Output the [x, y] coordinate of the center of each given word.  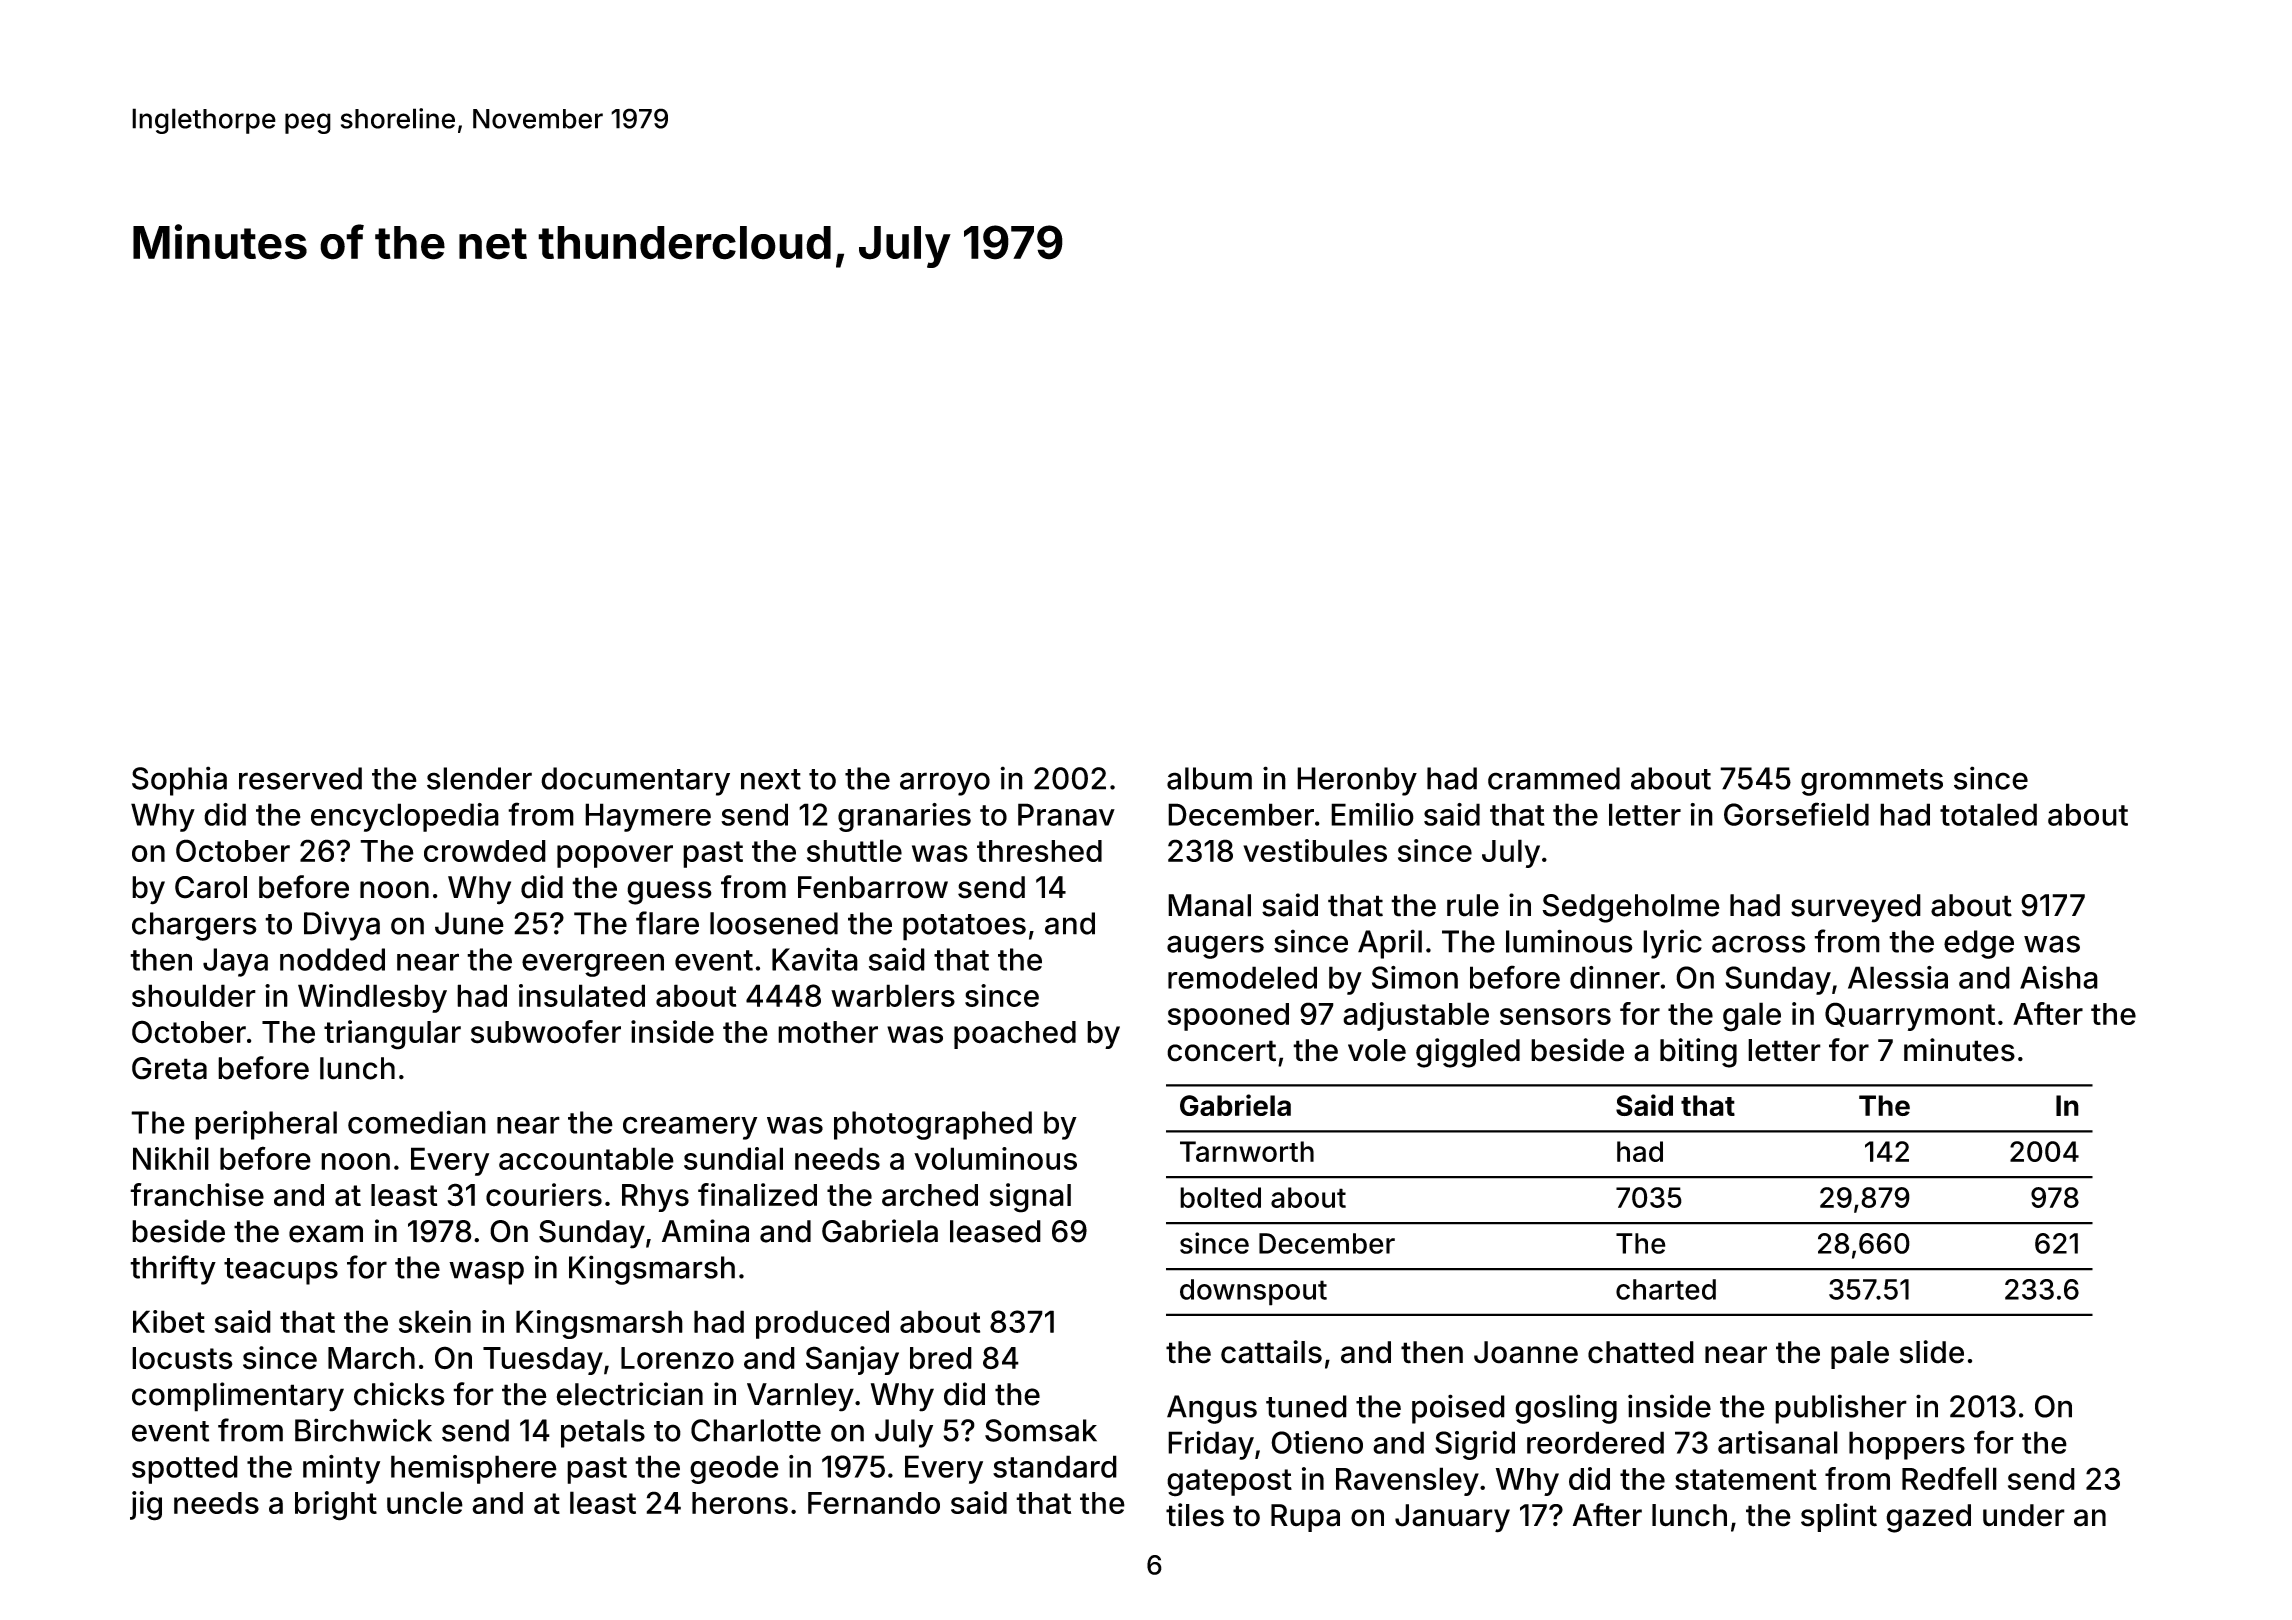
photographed [933, 1125]
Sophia [179, 781]
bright [336, 1506]
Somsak [1041, 1430]
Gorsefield [1796, 814]
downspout [1253, 1292]
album [1209, 778]
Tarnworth [1247, 1151]
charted [1666, 1289]
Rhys [655, 1198]
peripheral [266, 1125]
